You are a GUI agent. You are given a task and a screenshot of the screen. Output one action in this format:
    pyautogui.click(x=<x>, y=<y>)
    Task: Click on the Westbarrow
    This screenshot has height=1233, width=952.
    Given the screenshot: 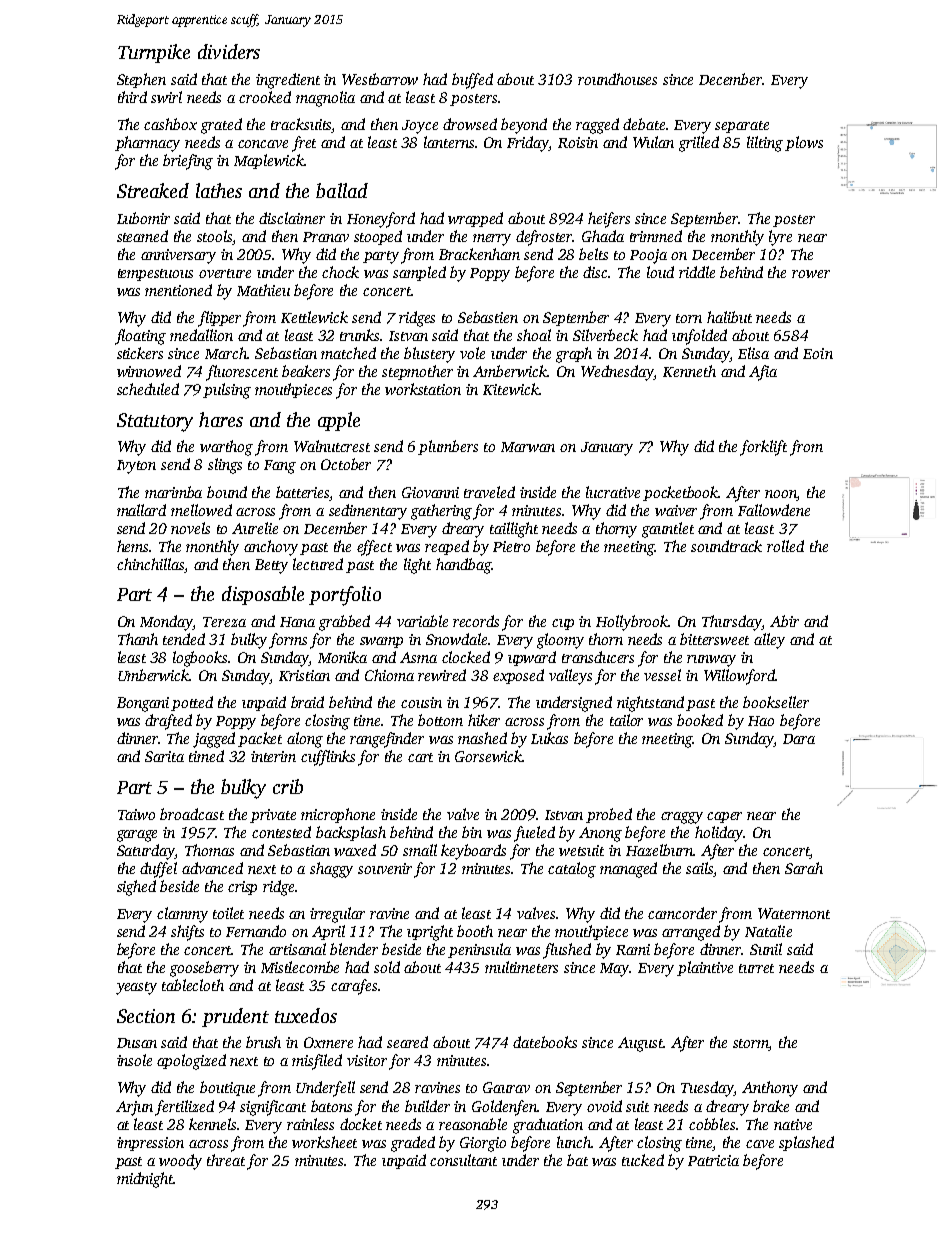 What is the action you would take?
    pyautogui.click(x=380, y=79)
